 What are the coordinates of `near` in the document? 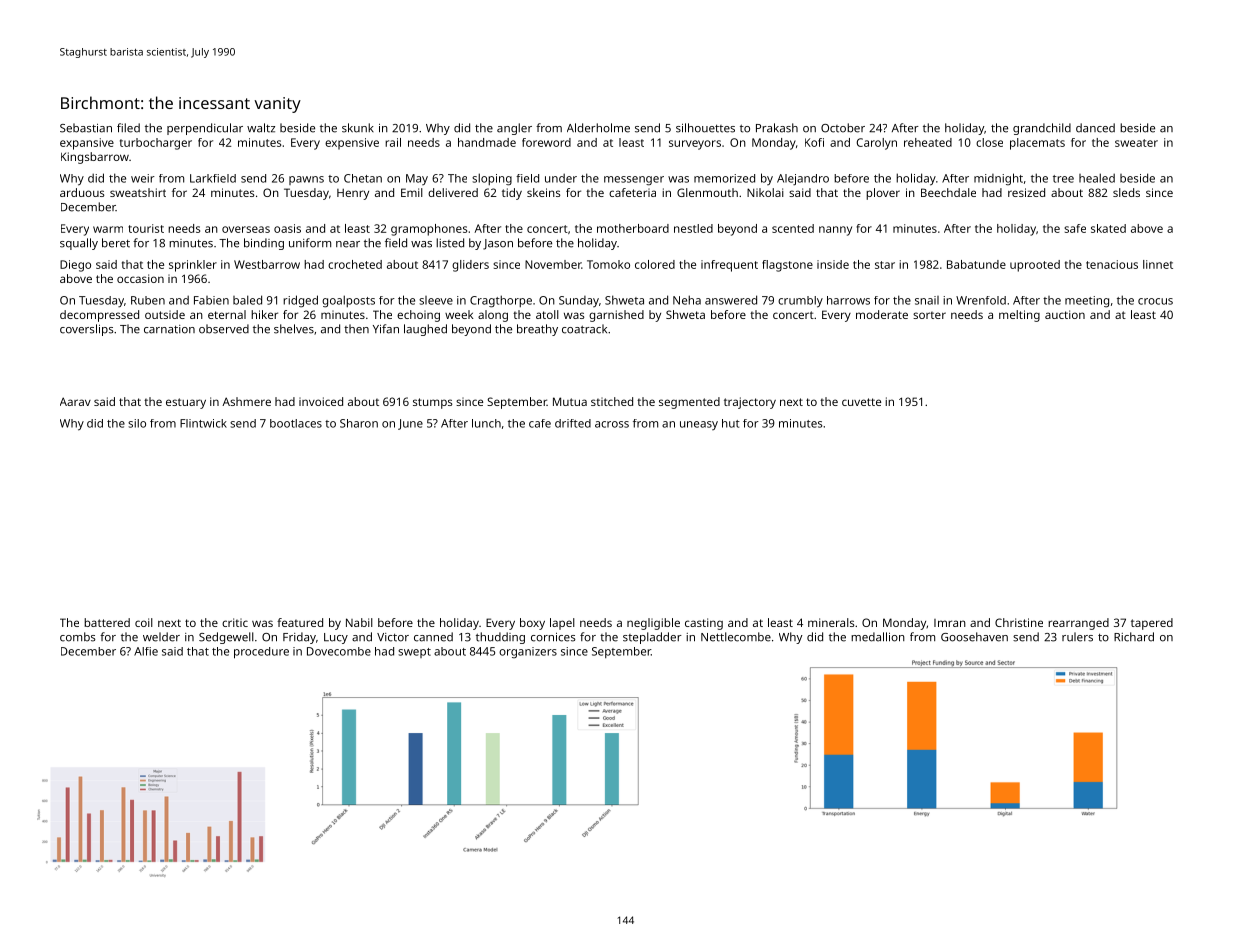 It's located at (348, 244).
